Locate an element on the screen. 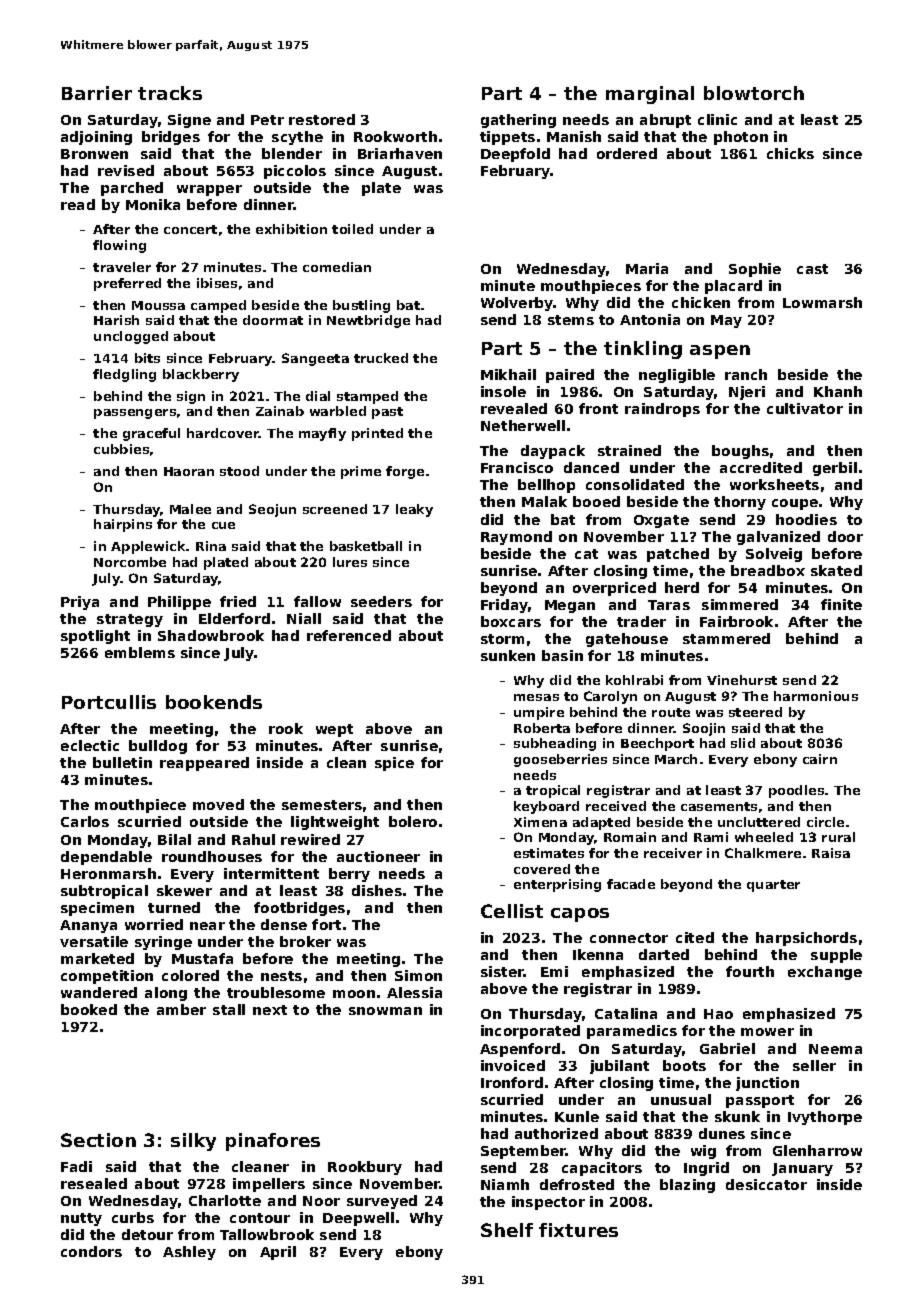 The height and width of the screenshot is (1308, 924). negligible is located at coordinates (677, 376).
